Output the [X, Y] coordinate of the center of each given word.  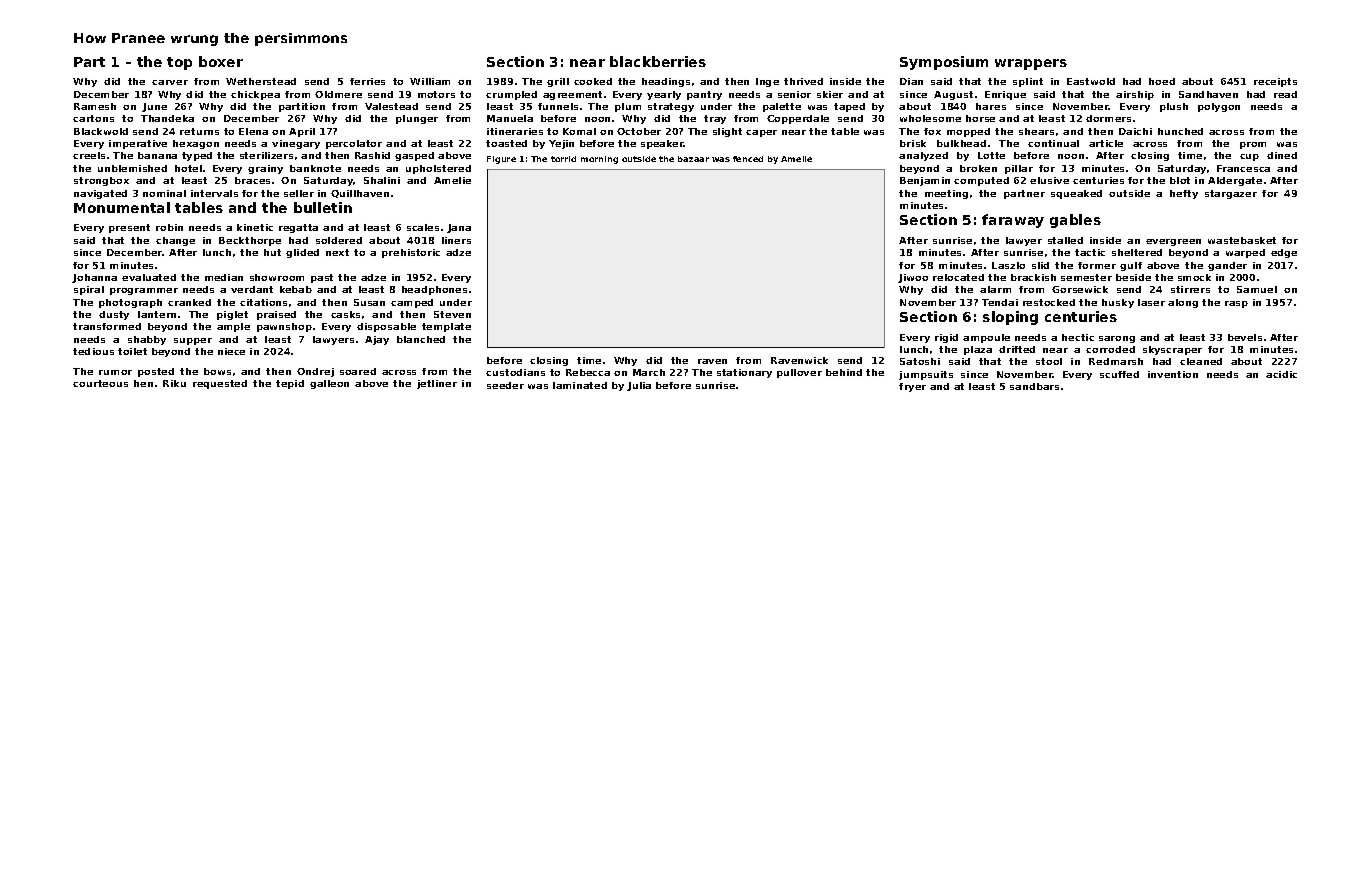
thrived [803, 81]
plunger [417, 119]
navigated [100, 194]
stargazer [1231, 194]
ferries [367, 81]
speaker [662, 144]
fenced [748, 159]
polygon [1219, 107]
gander [1227, 266]
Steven [452, 314]
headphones [434, 290]
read [1285, 94]
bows [217, 371]
